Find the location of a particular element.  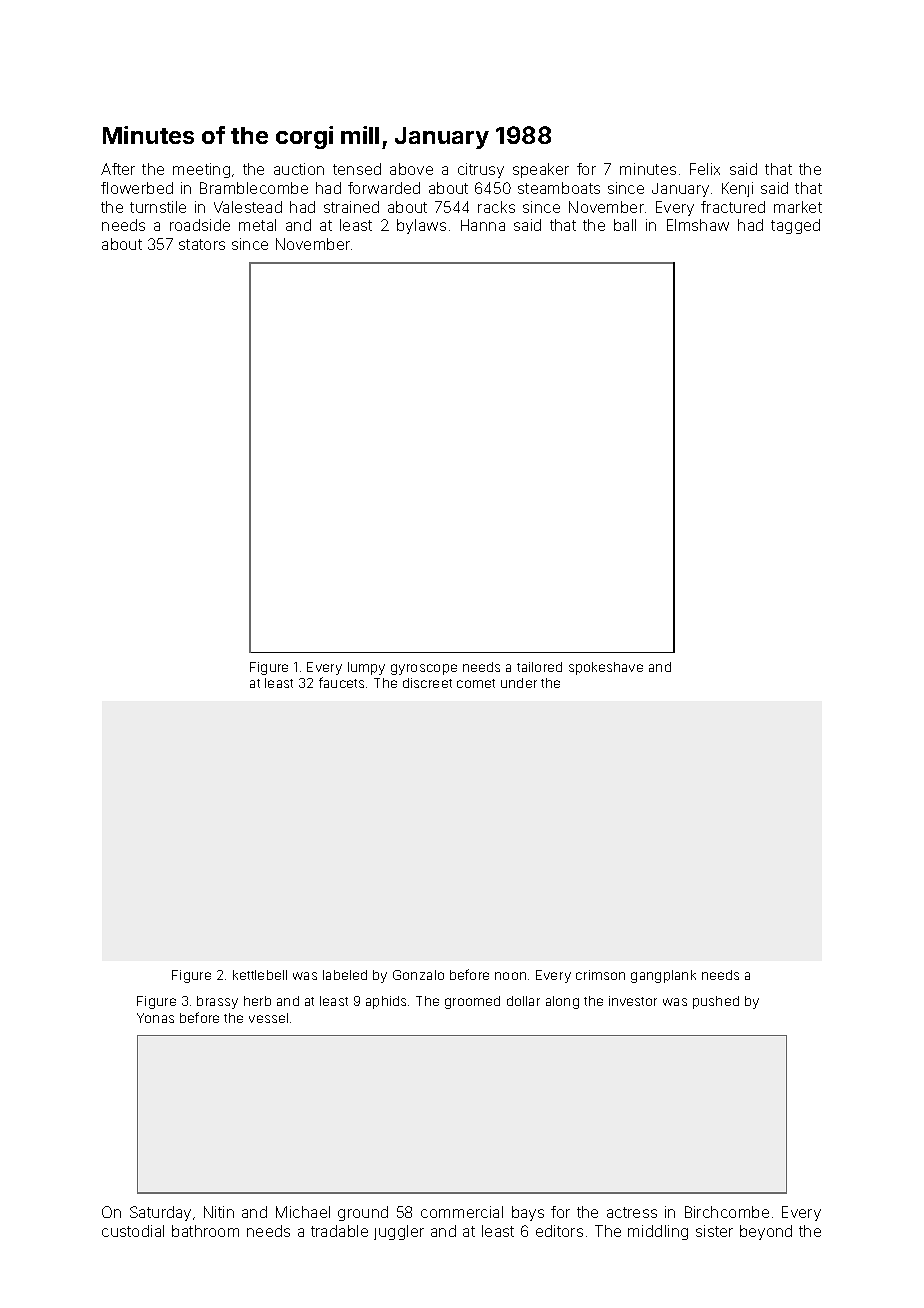

spokeshave is located at coordinates (606, 668).
